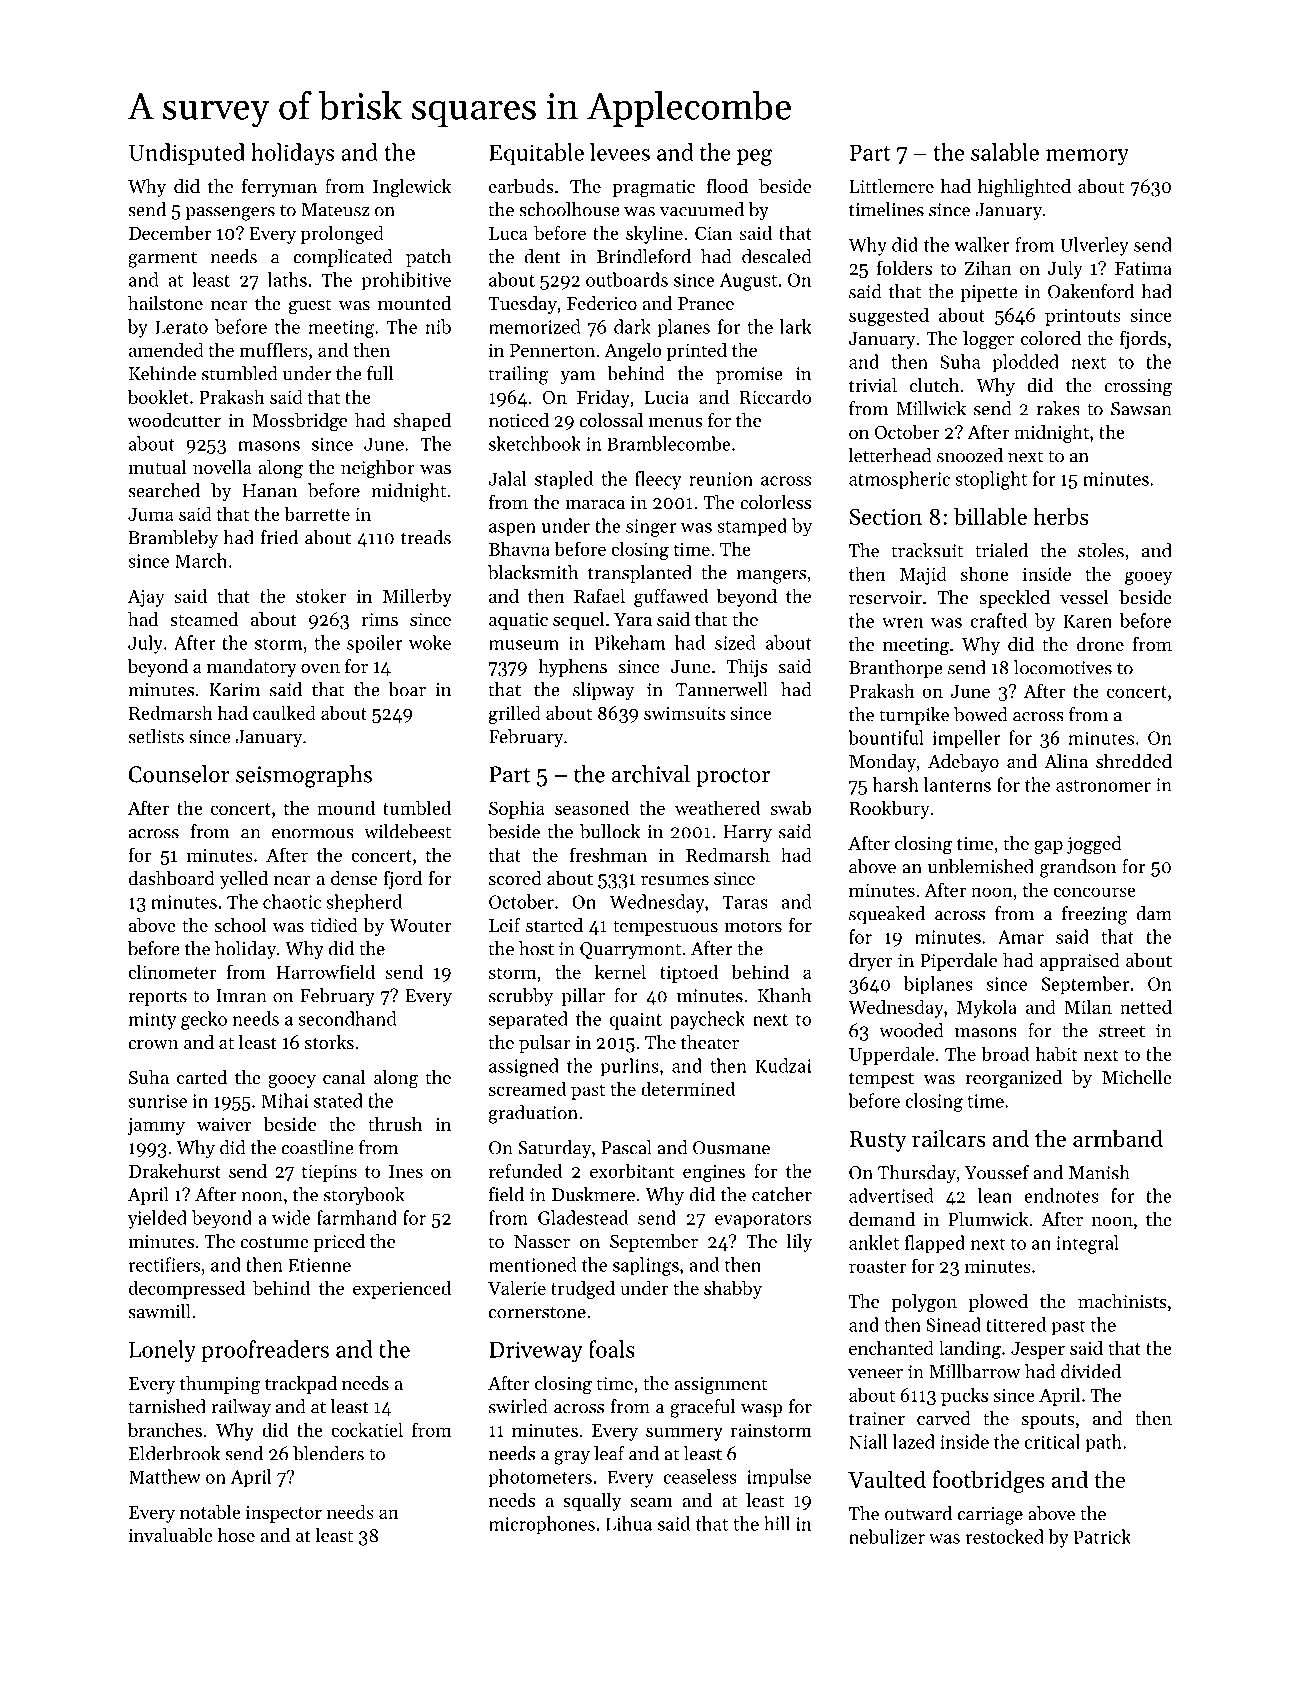 This screenshot has width=1300, height=1682. I want to click on Bramblecombe, so click(669, 443).
